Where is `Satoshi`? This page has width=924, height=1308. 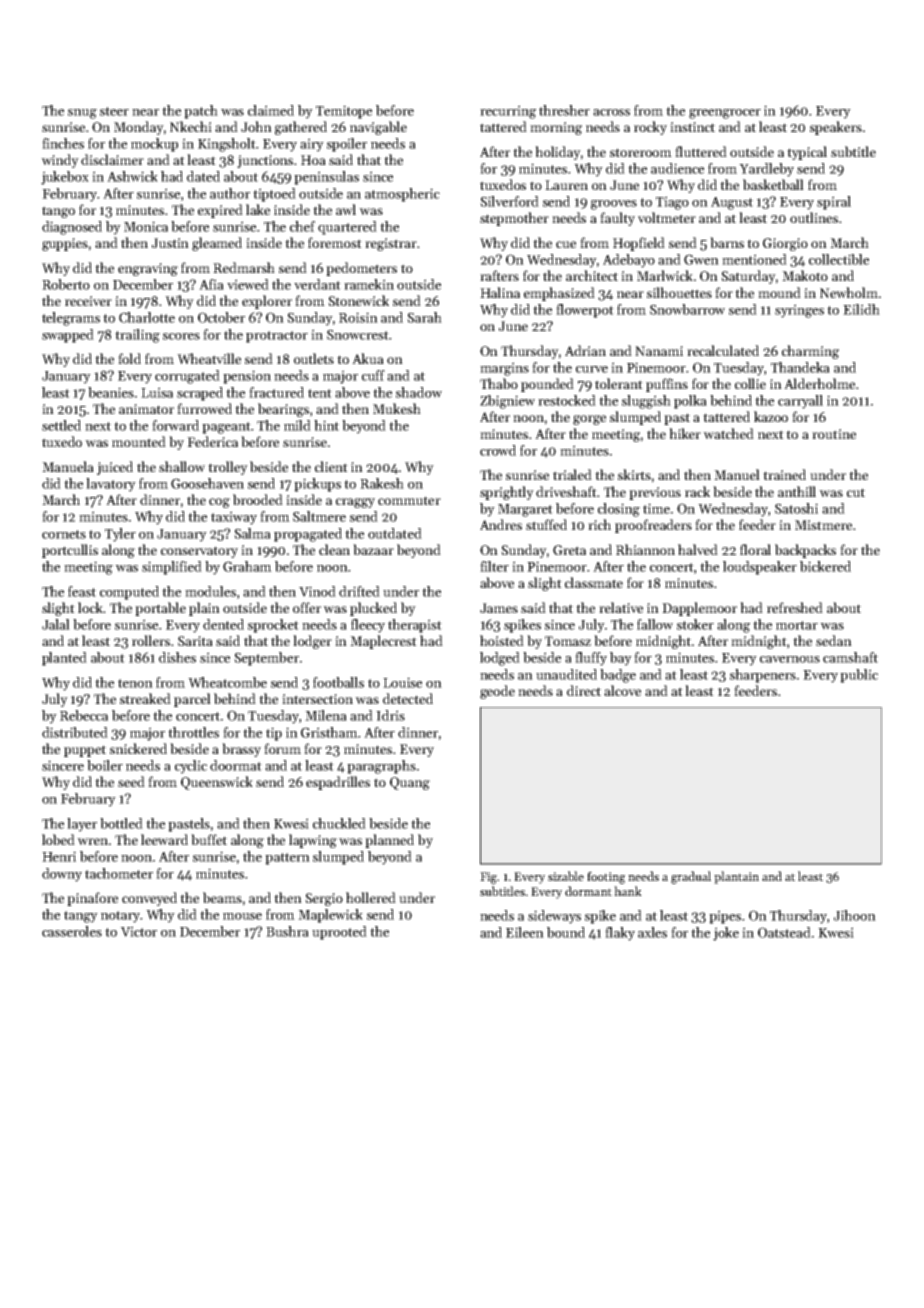
Satoshi is located at coordinates (796, 508).
